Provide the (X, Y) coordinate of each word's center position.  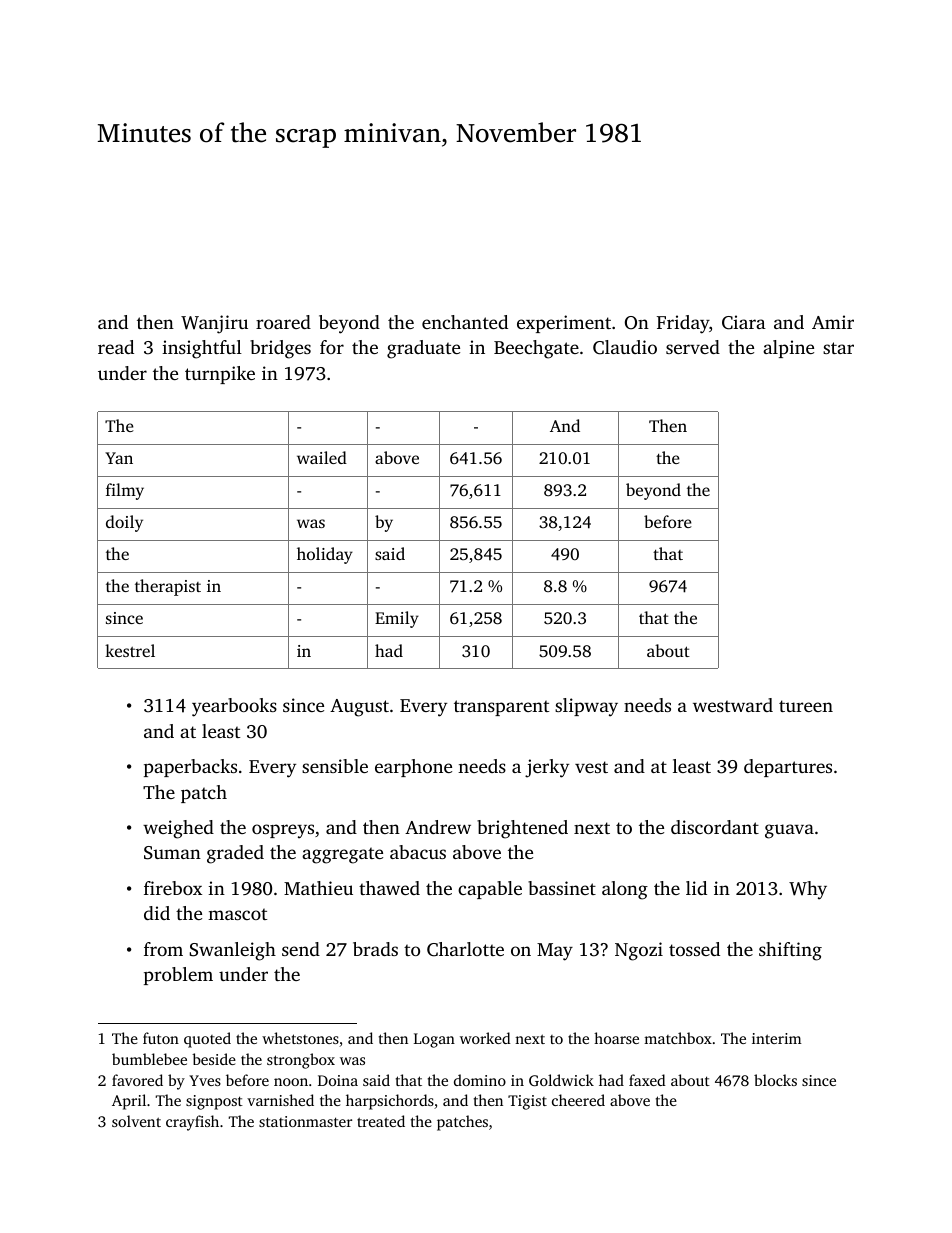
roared (283, 322)
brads (375, 949)
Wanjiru (214, 324)
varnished (280, 1100)
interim (777, 1038)
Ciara (744, 322)
